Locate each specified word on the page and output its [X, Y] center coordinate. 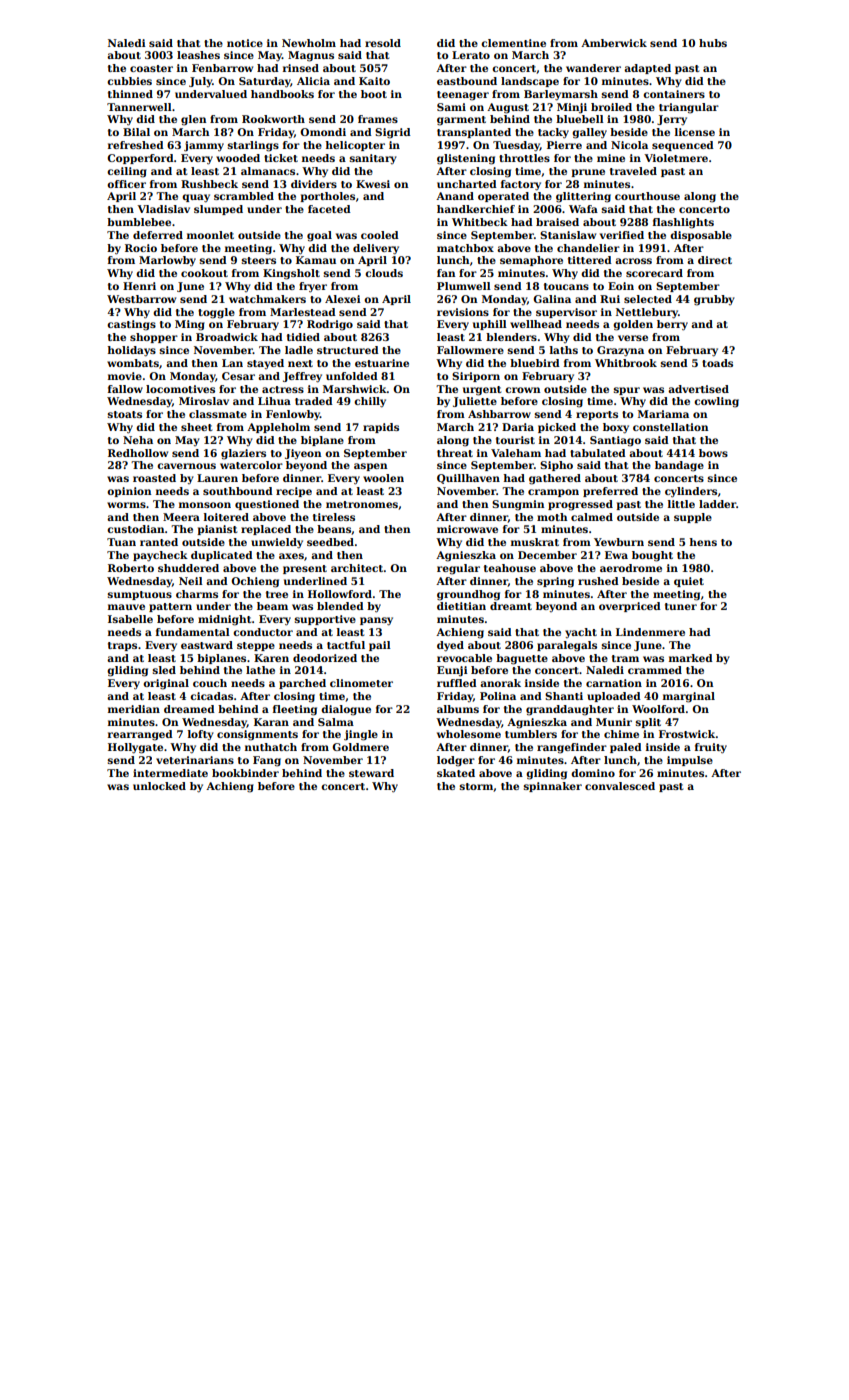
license [695, 132]
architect [357, 568]
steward [371, 773]
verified [622, 235]
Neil [191, 581]
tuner [681, 606]
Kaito [374, 81]
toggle [216, 313]
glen [193, 120]
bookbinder [245, 773]
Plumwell [464, 286]
